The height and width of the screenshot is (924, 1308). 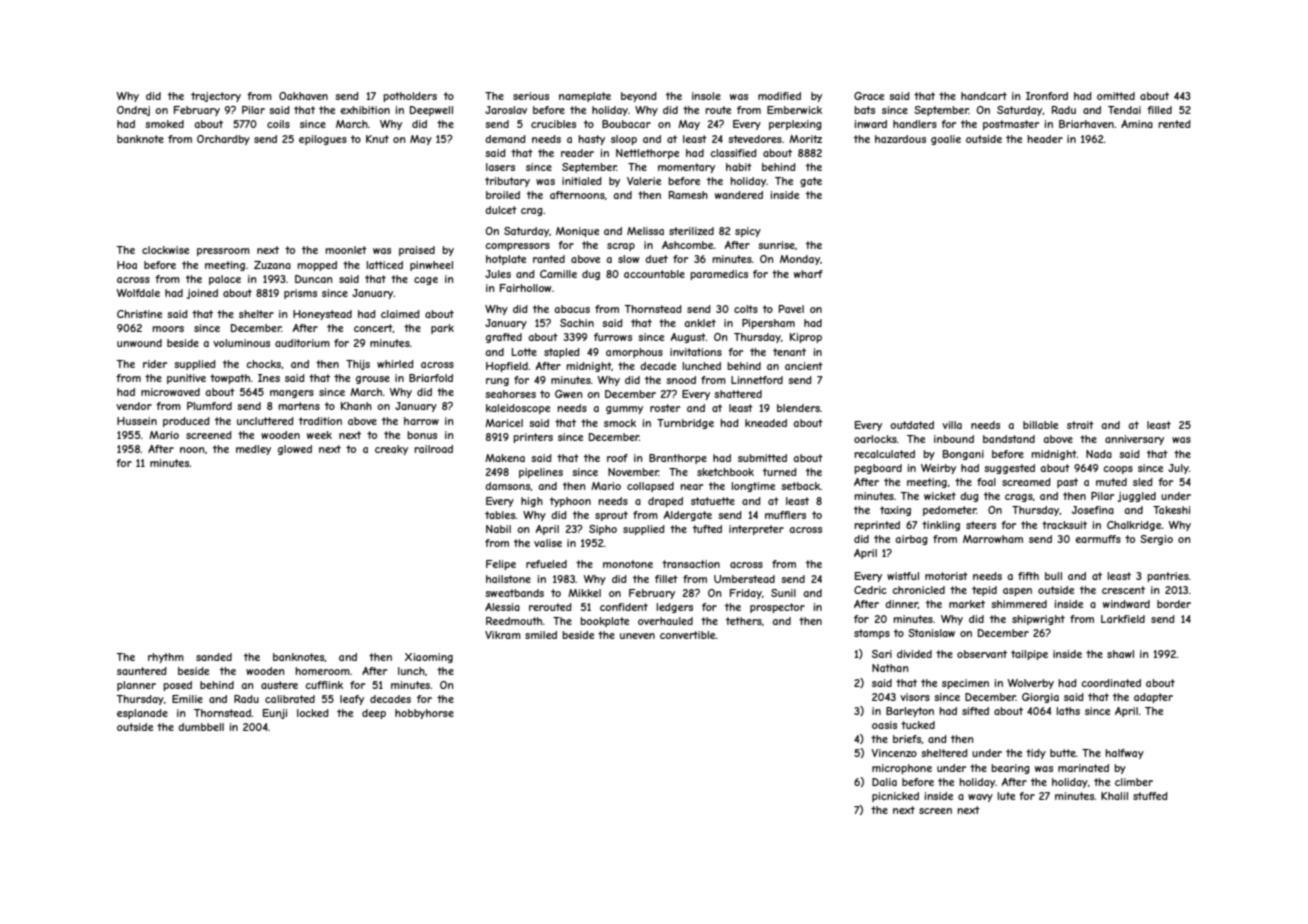 I want to click on modified, so click(x=779, y=96).
